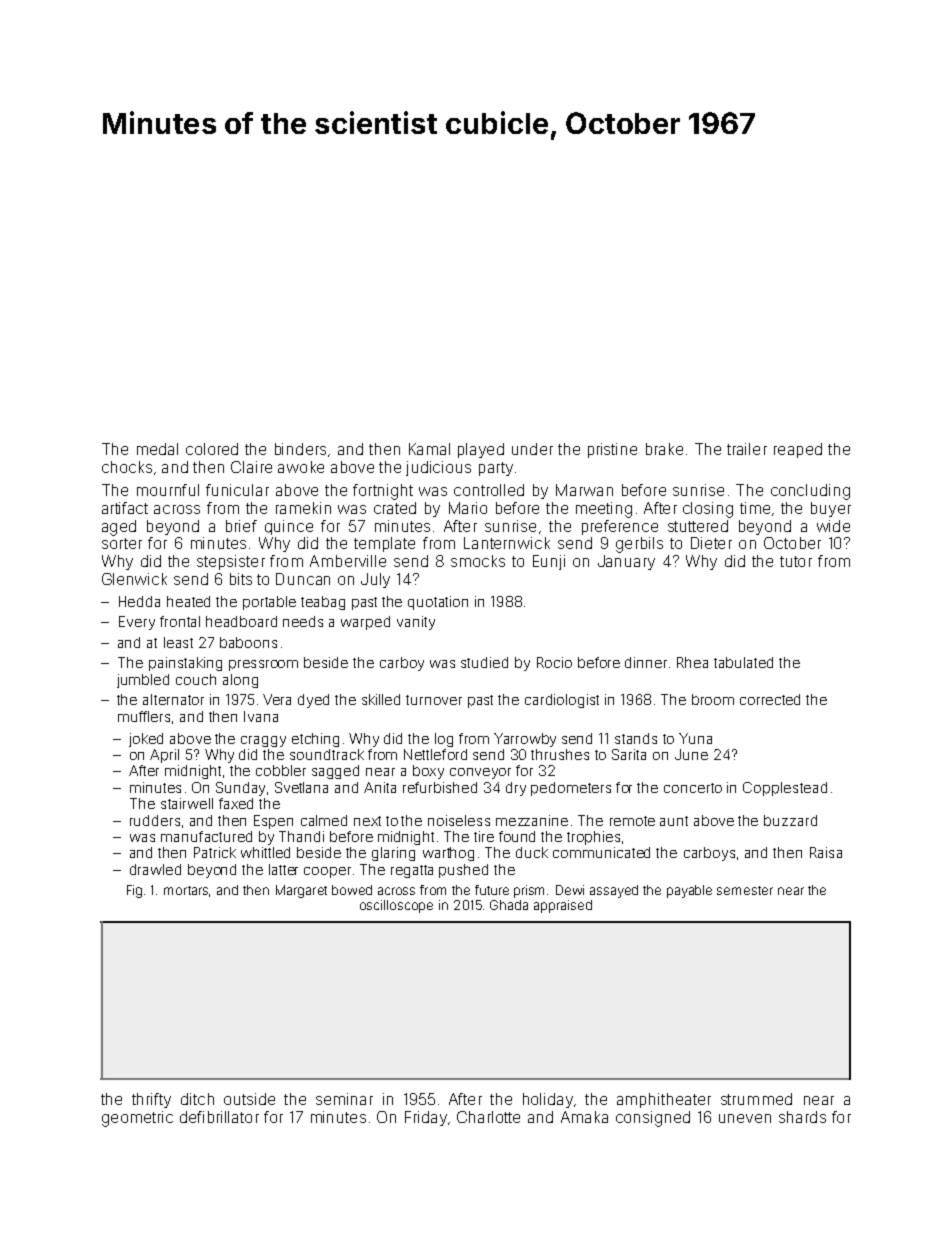 Image resolution: width=952 pixels, height=1233 pixels. I want to click on Raisa, so click(826, 852).
